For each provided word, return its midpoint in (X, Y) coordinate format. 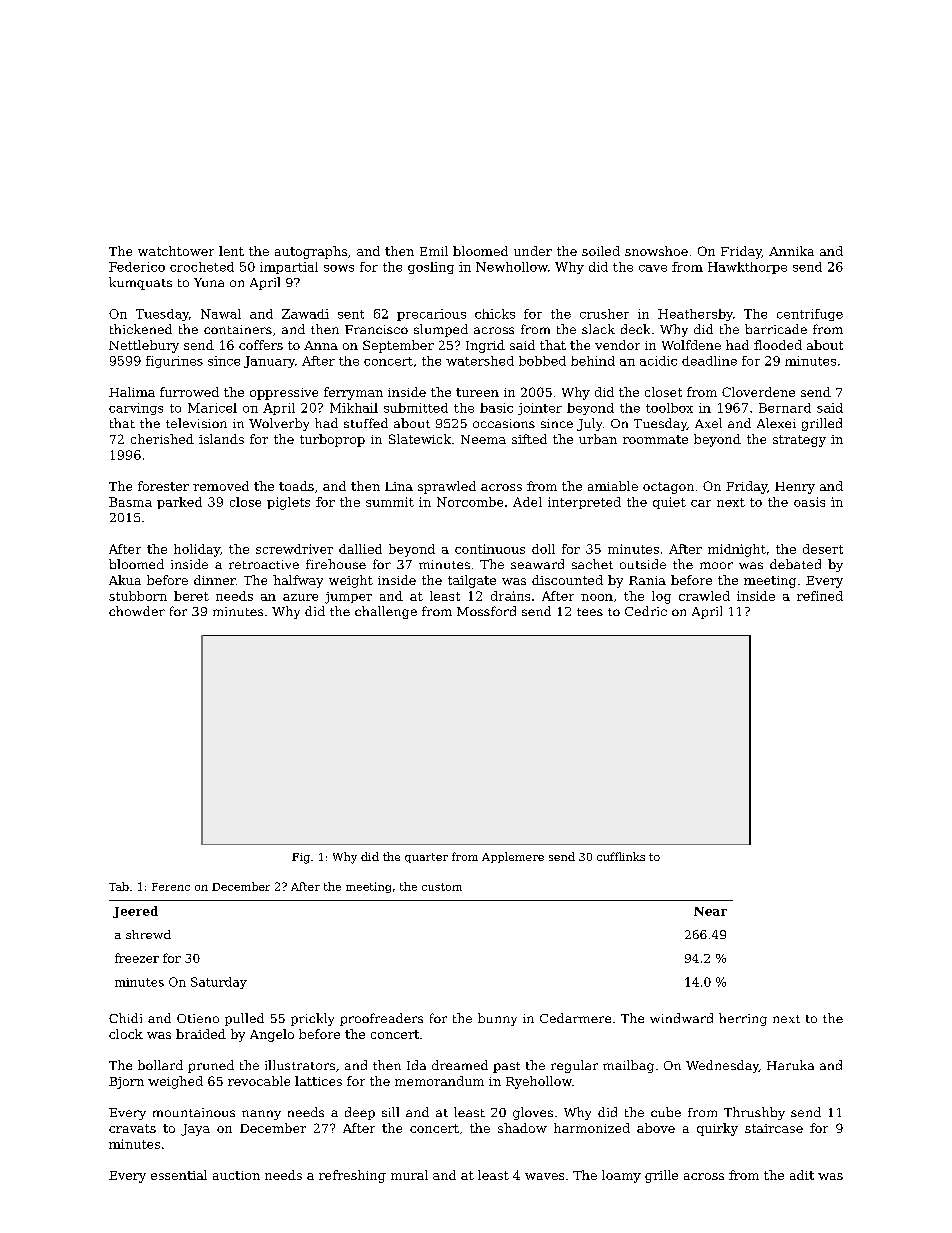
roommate (655, 439)
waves (544, 1176)
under (533, 251)
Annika (791, 251)
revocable (259, 1081)
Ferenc (171, 887)
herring (743, 1019)
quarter (426, 858)
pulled (244, 1019)
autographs (311, 252)
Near (710, 911)
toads (296, 486)
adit (802, 1175)
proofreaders (381, 1019)
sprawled (447, 487)
